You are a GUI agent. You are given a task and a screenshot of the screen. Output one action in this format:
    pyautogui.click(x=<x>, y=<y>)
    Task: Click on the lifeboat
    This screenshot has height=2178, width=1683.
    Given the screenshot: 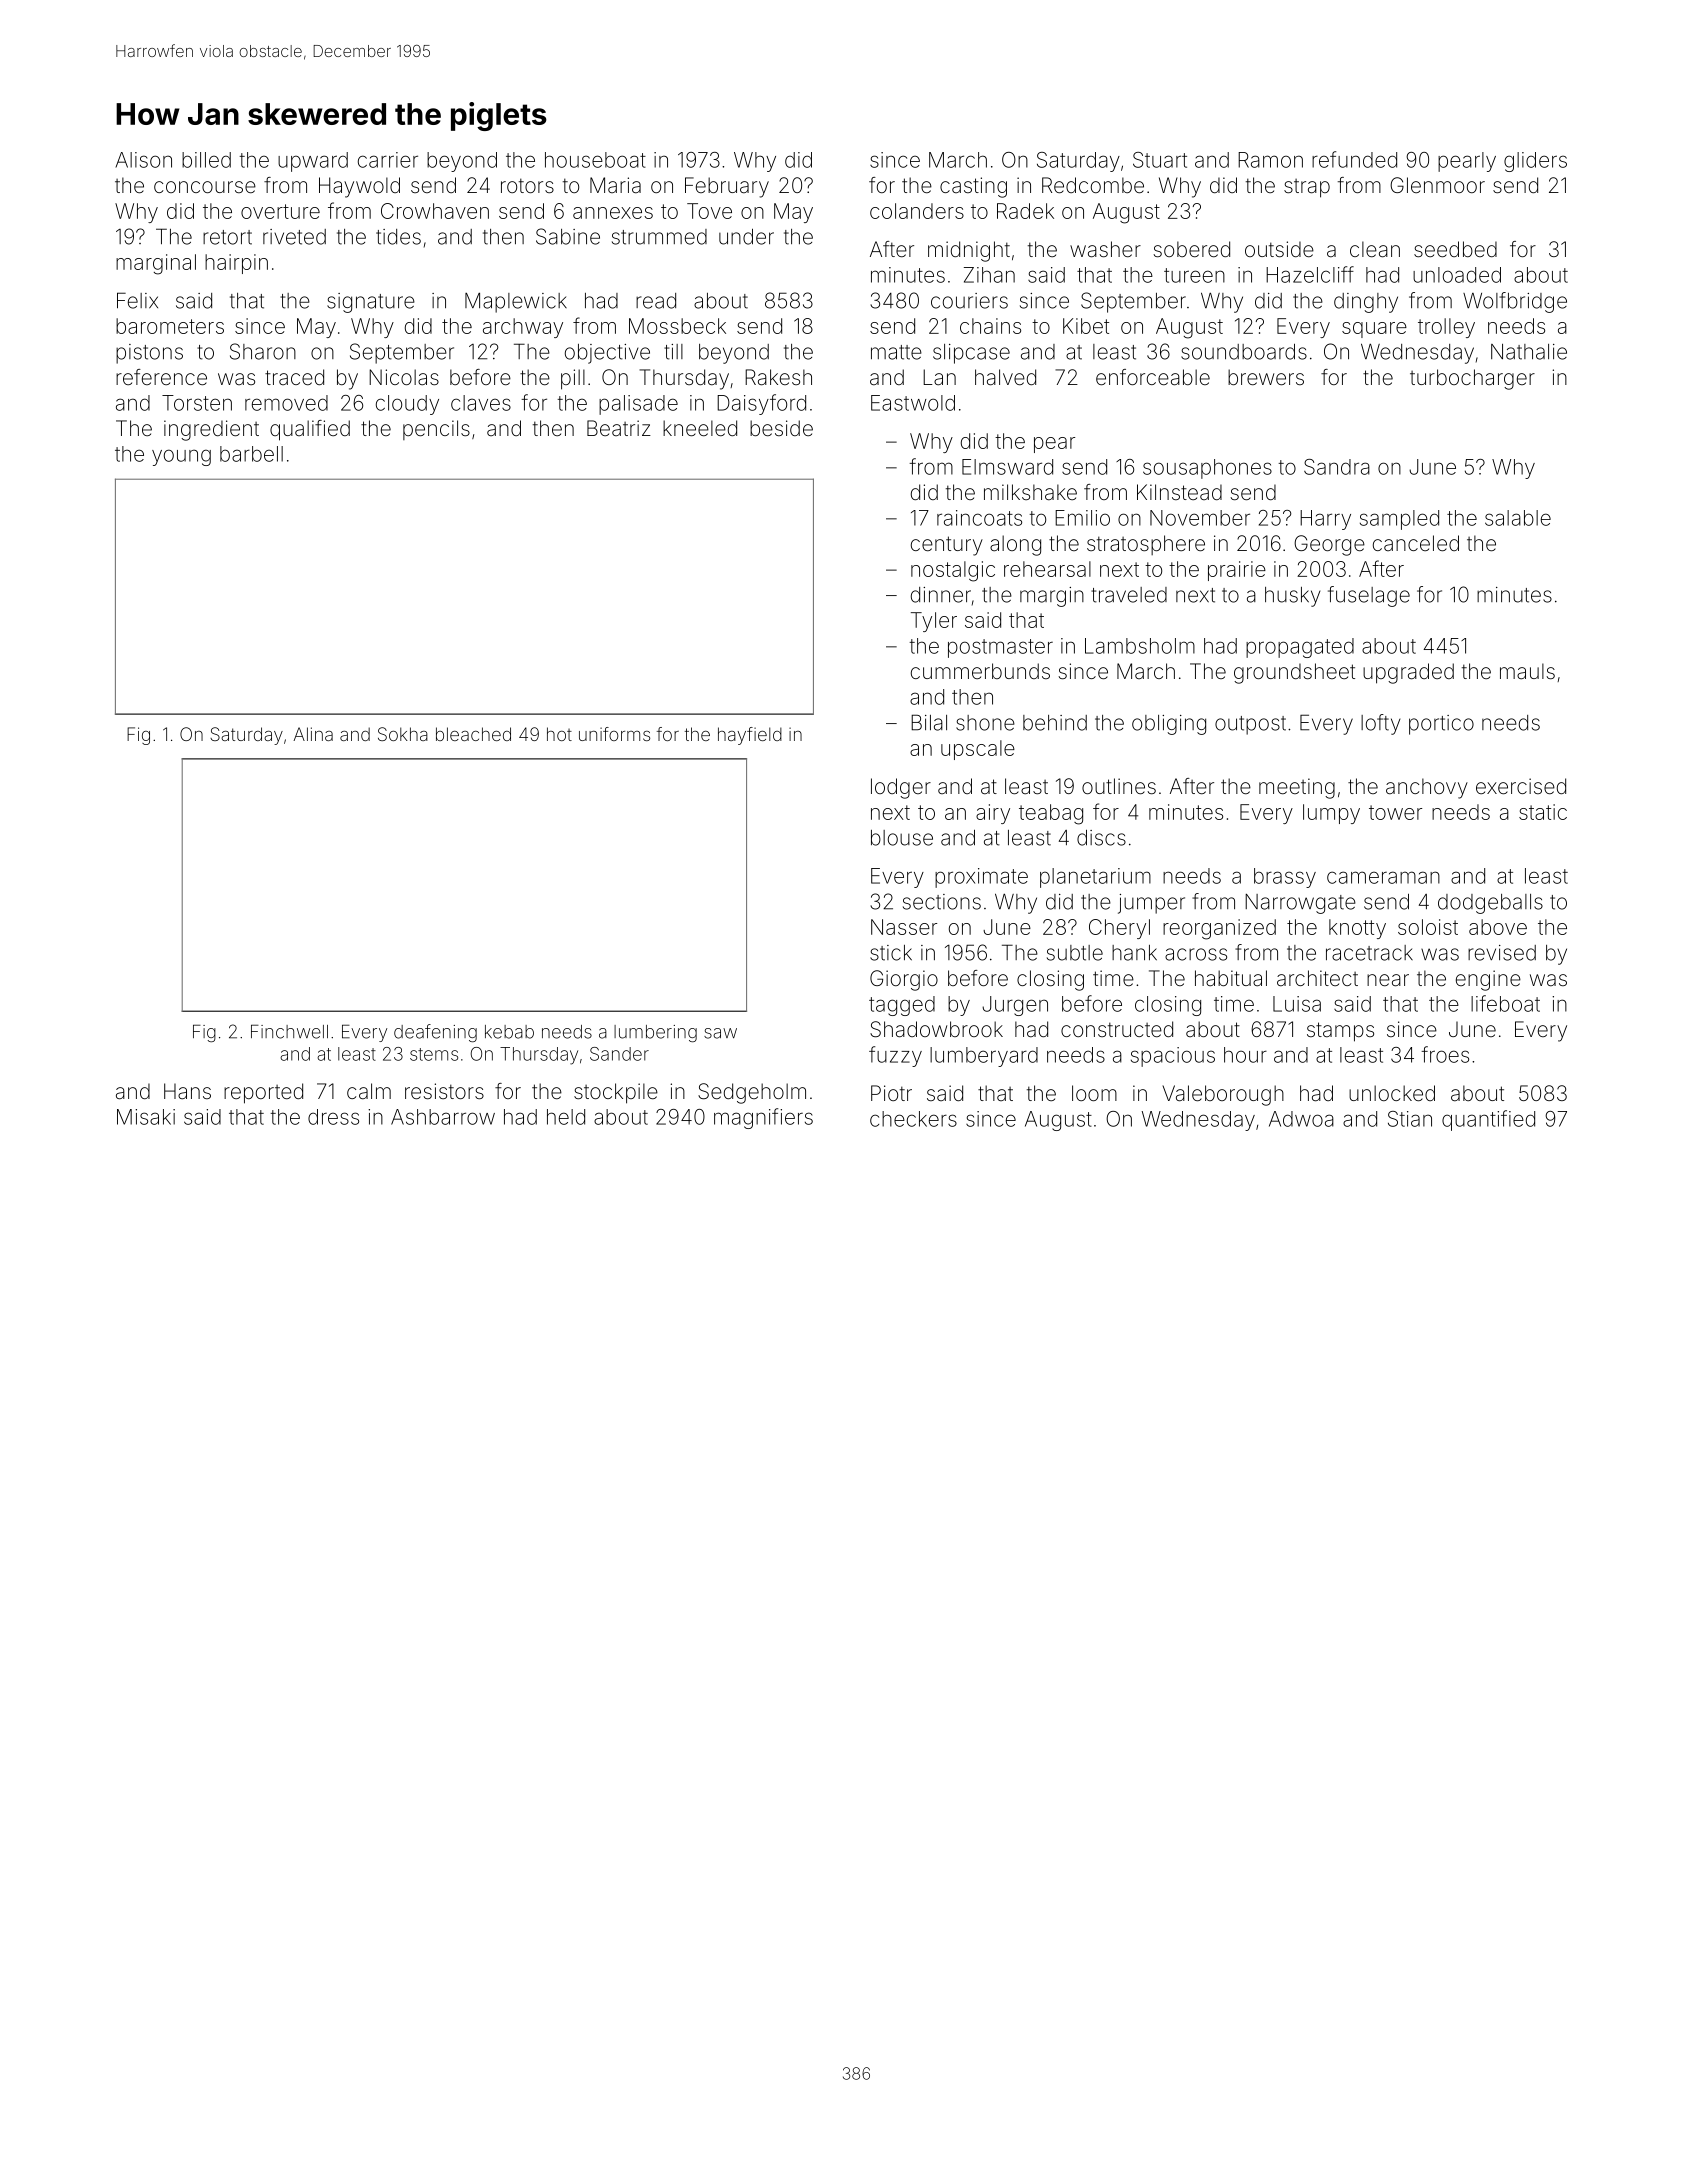 What is the action you would take?
    pyautogui.click(x=1505, y=1003)
